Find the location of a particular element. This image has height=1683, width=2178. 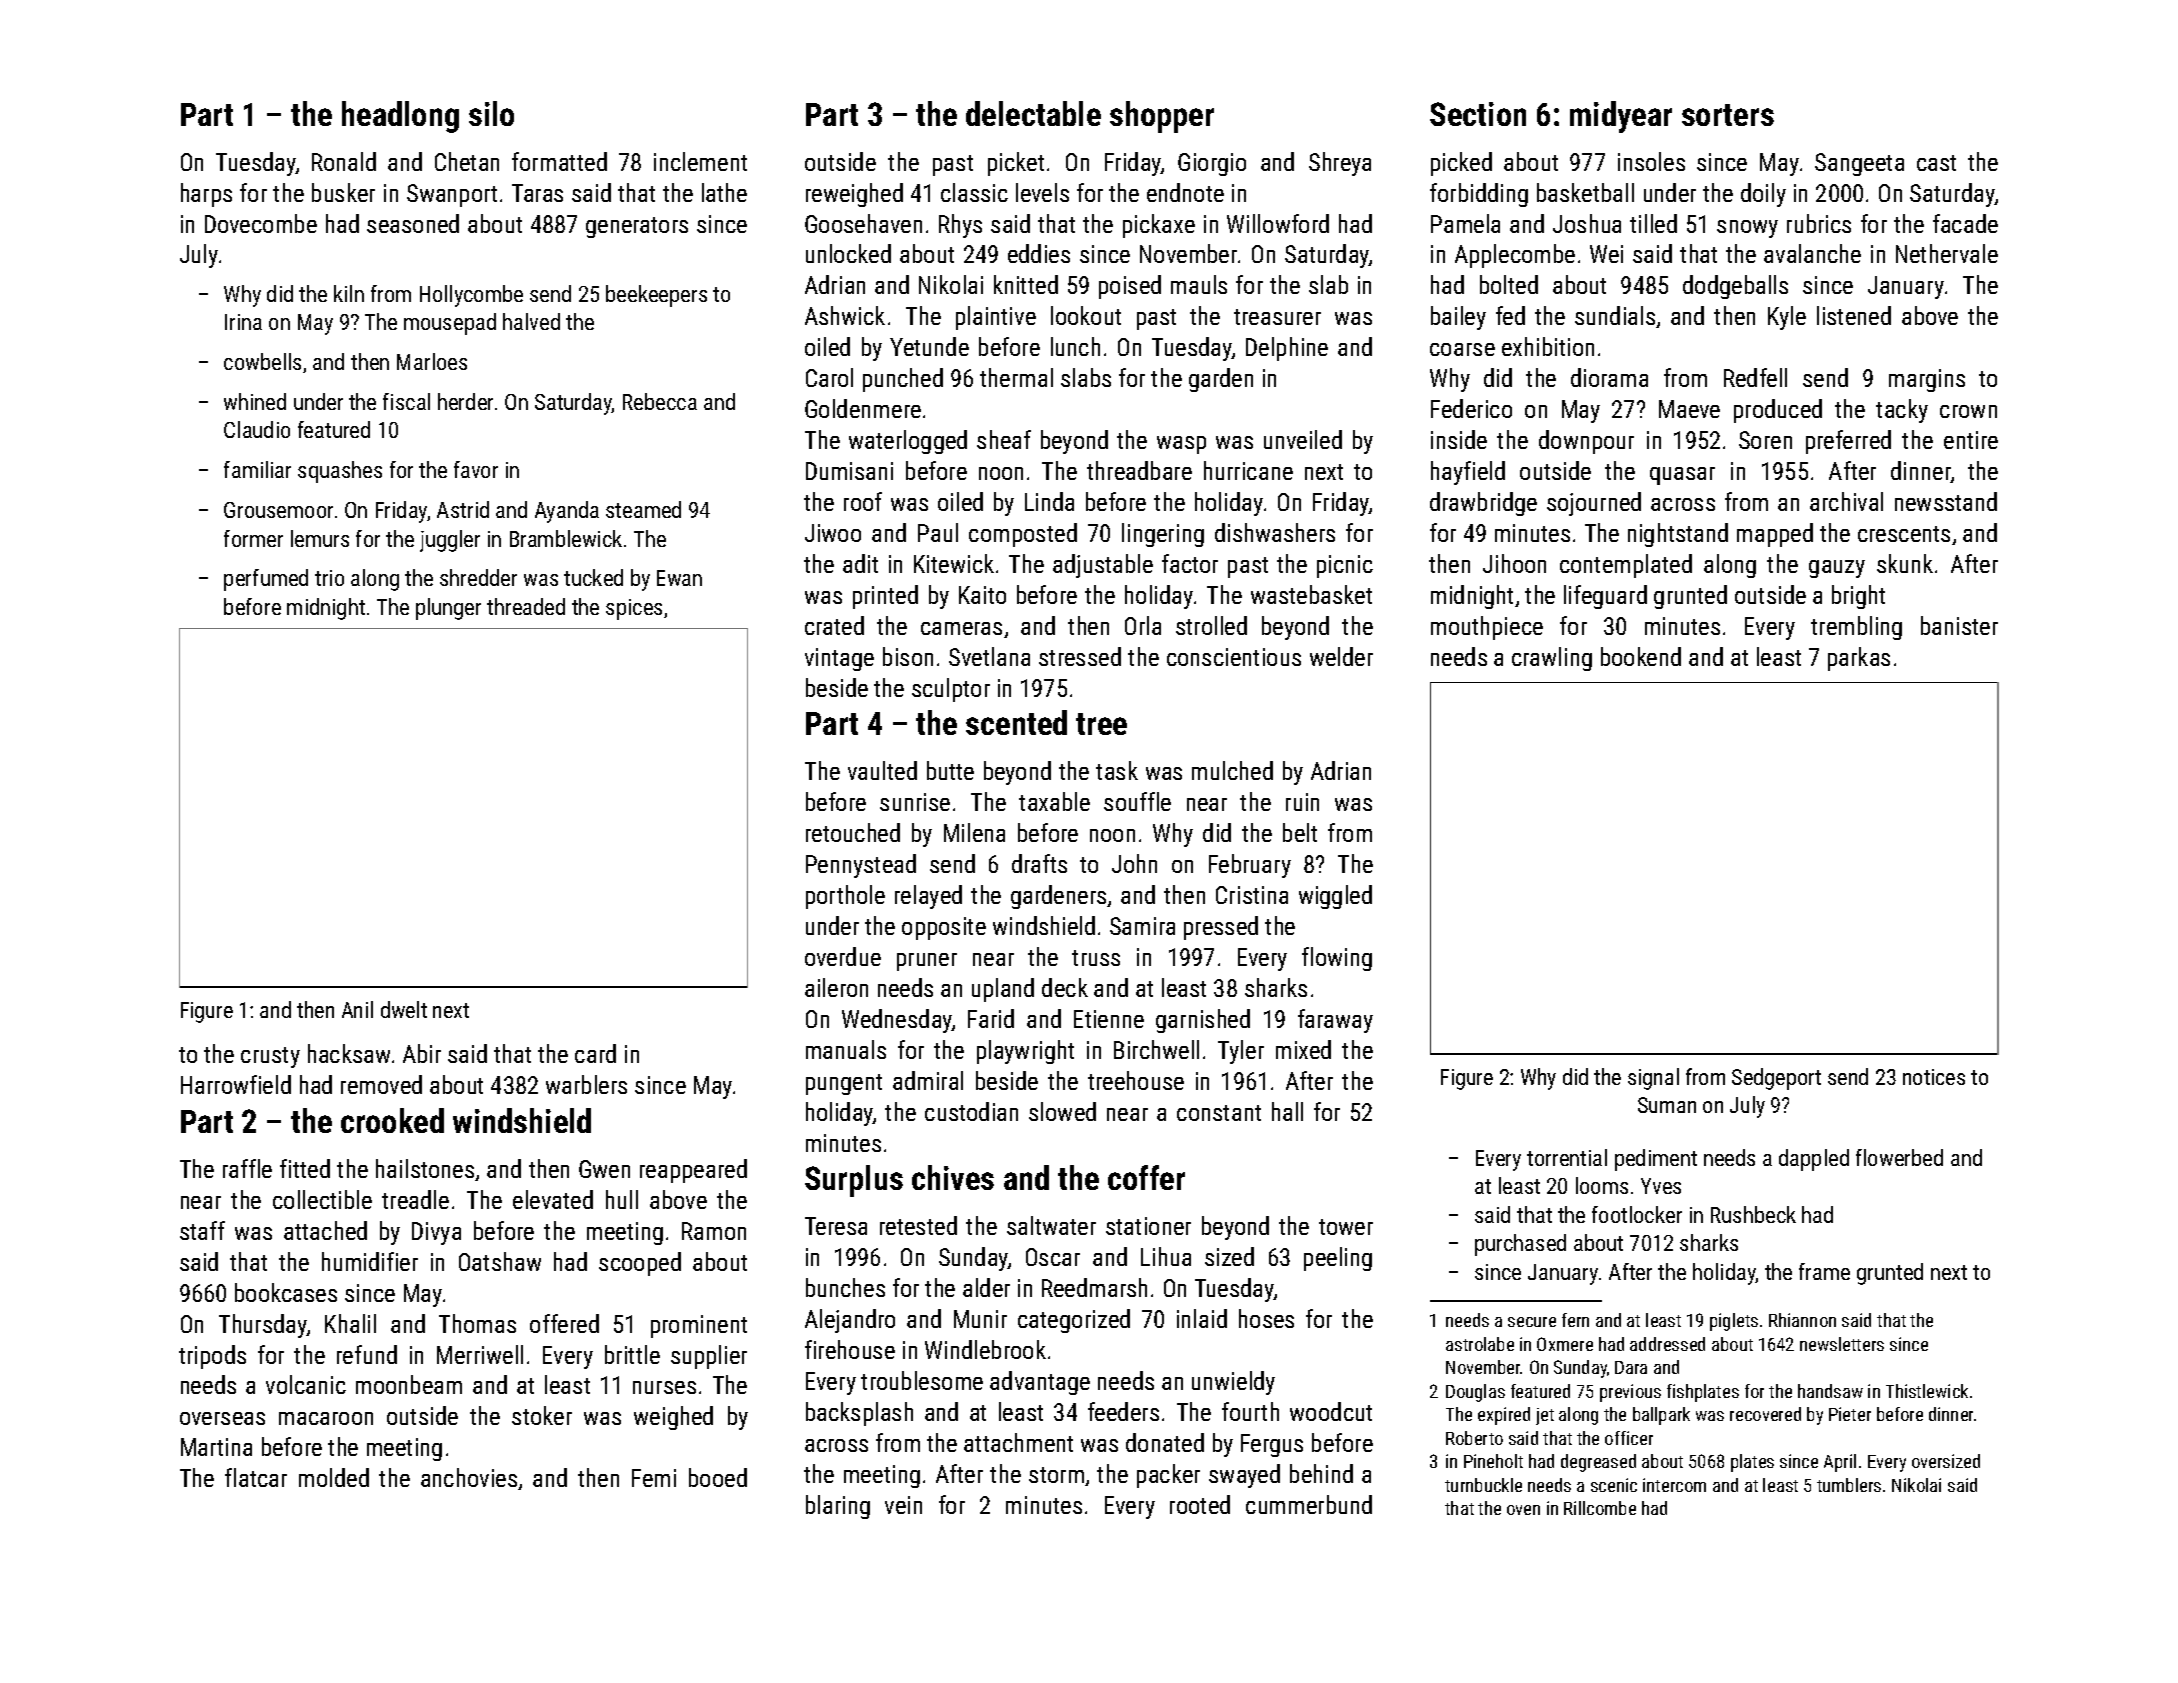

generators is located at coordinates (637, 227).
